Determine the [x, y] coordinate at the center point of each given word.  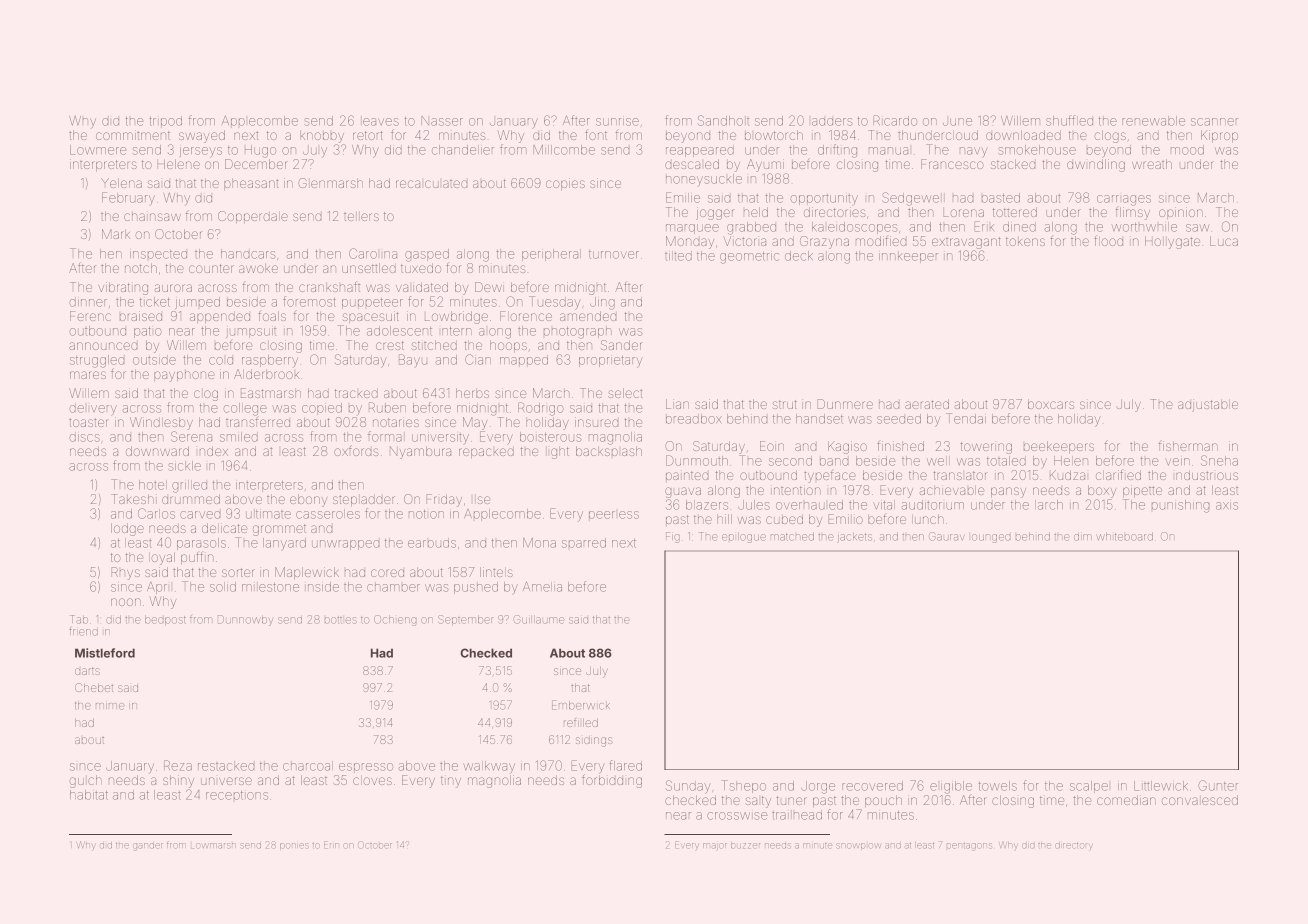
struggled [97, 361]
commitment [133, 135]
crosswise [737, 816]
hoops [508, 346]
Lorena [963, 212]
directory [1074, 846]
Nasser [442, 121]
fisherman [1188, 445]
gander [148, 847]
